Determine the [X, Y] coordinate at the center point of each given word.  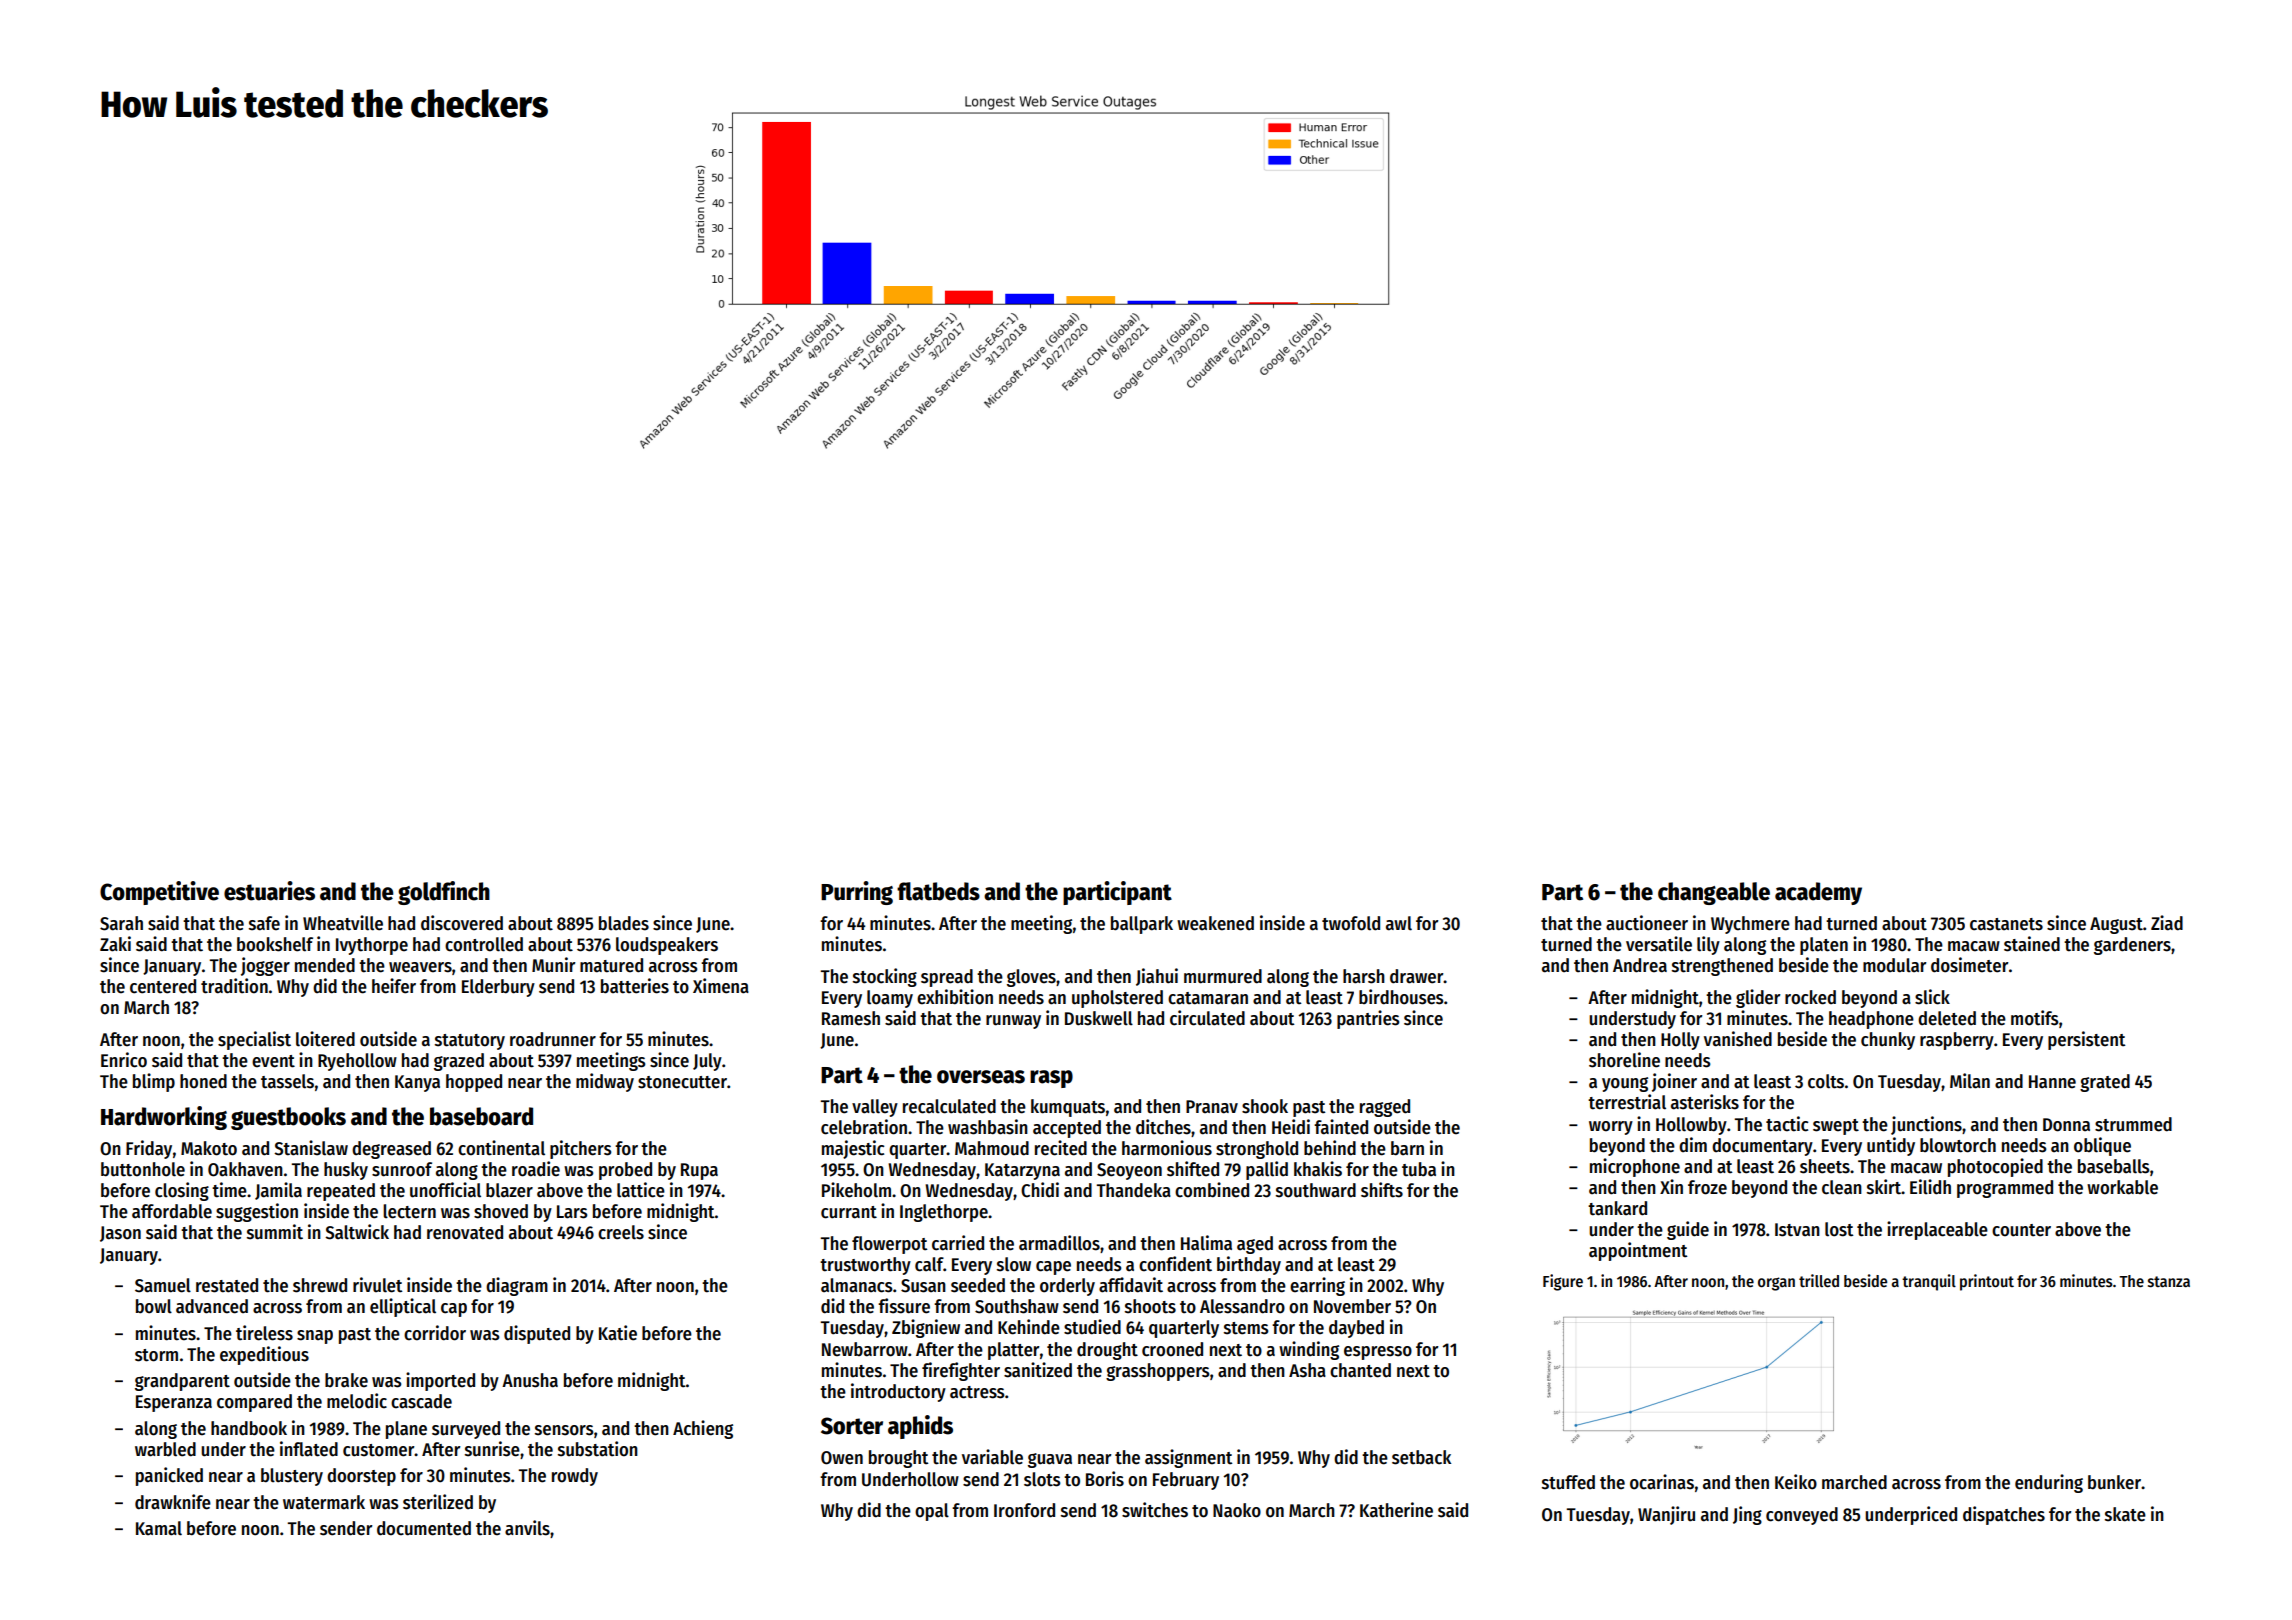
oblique [2102, 1146]
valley [875, 1108]
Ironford [1024, 1510]
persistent [2087, 1040]
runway [1013, 1022]
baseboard [481, 1116]
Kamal [159, 1528]
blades [624, 923]
